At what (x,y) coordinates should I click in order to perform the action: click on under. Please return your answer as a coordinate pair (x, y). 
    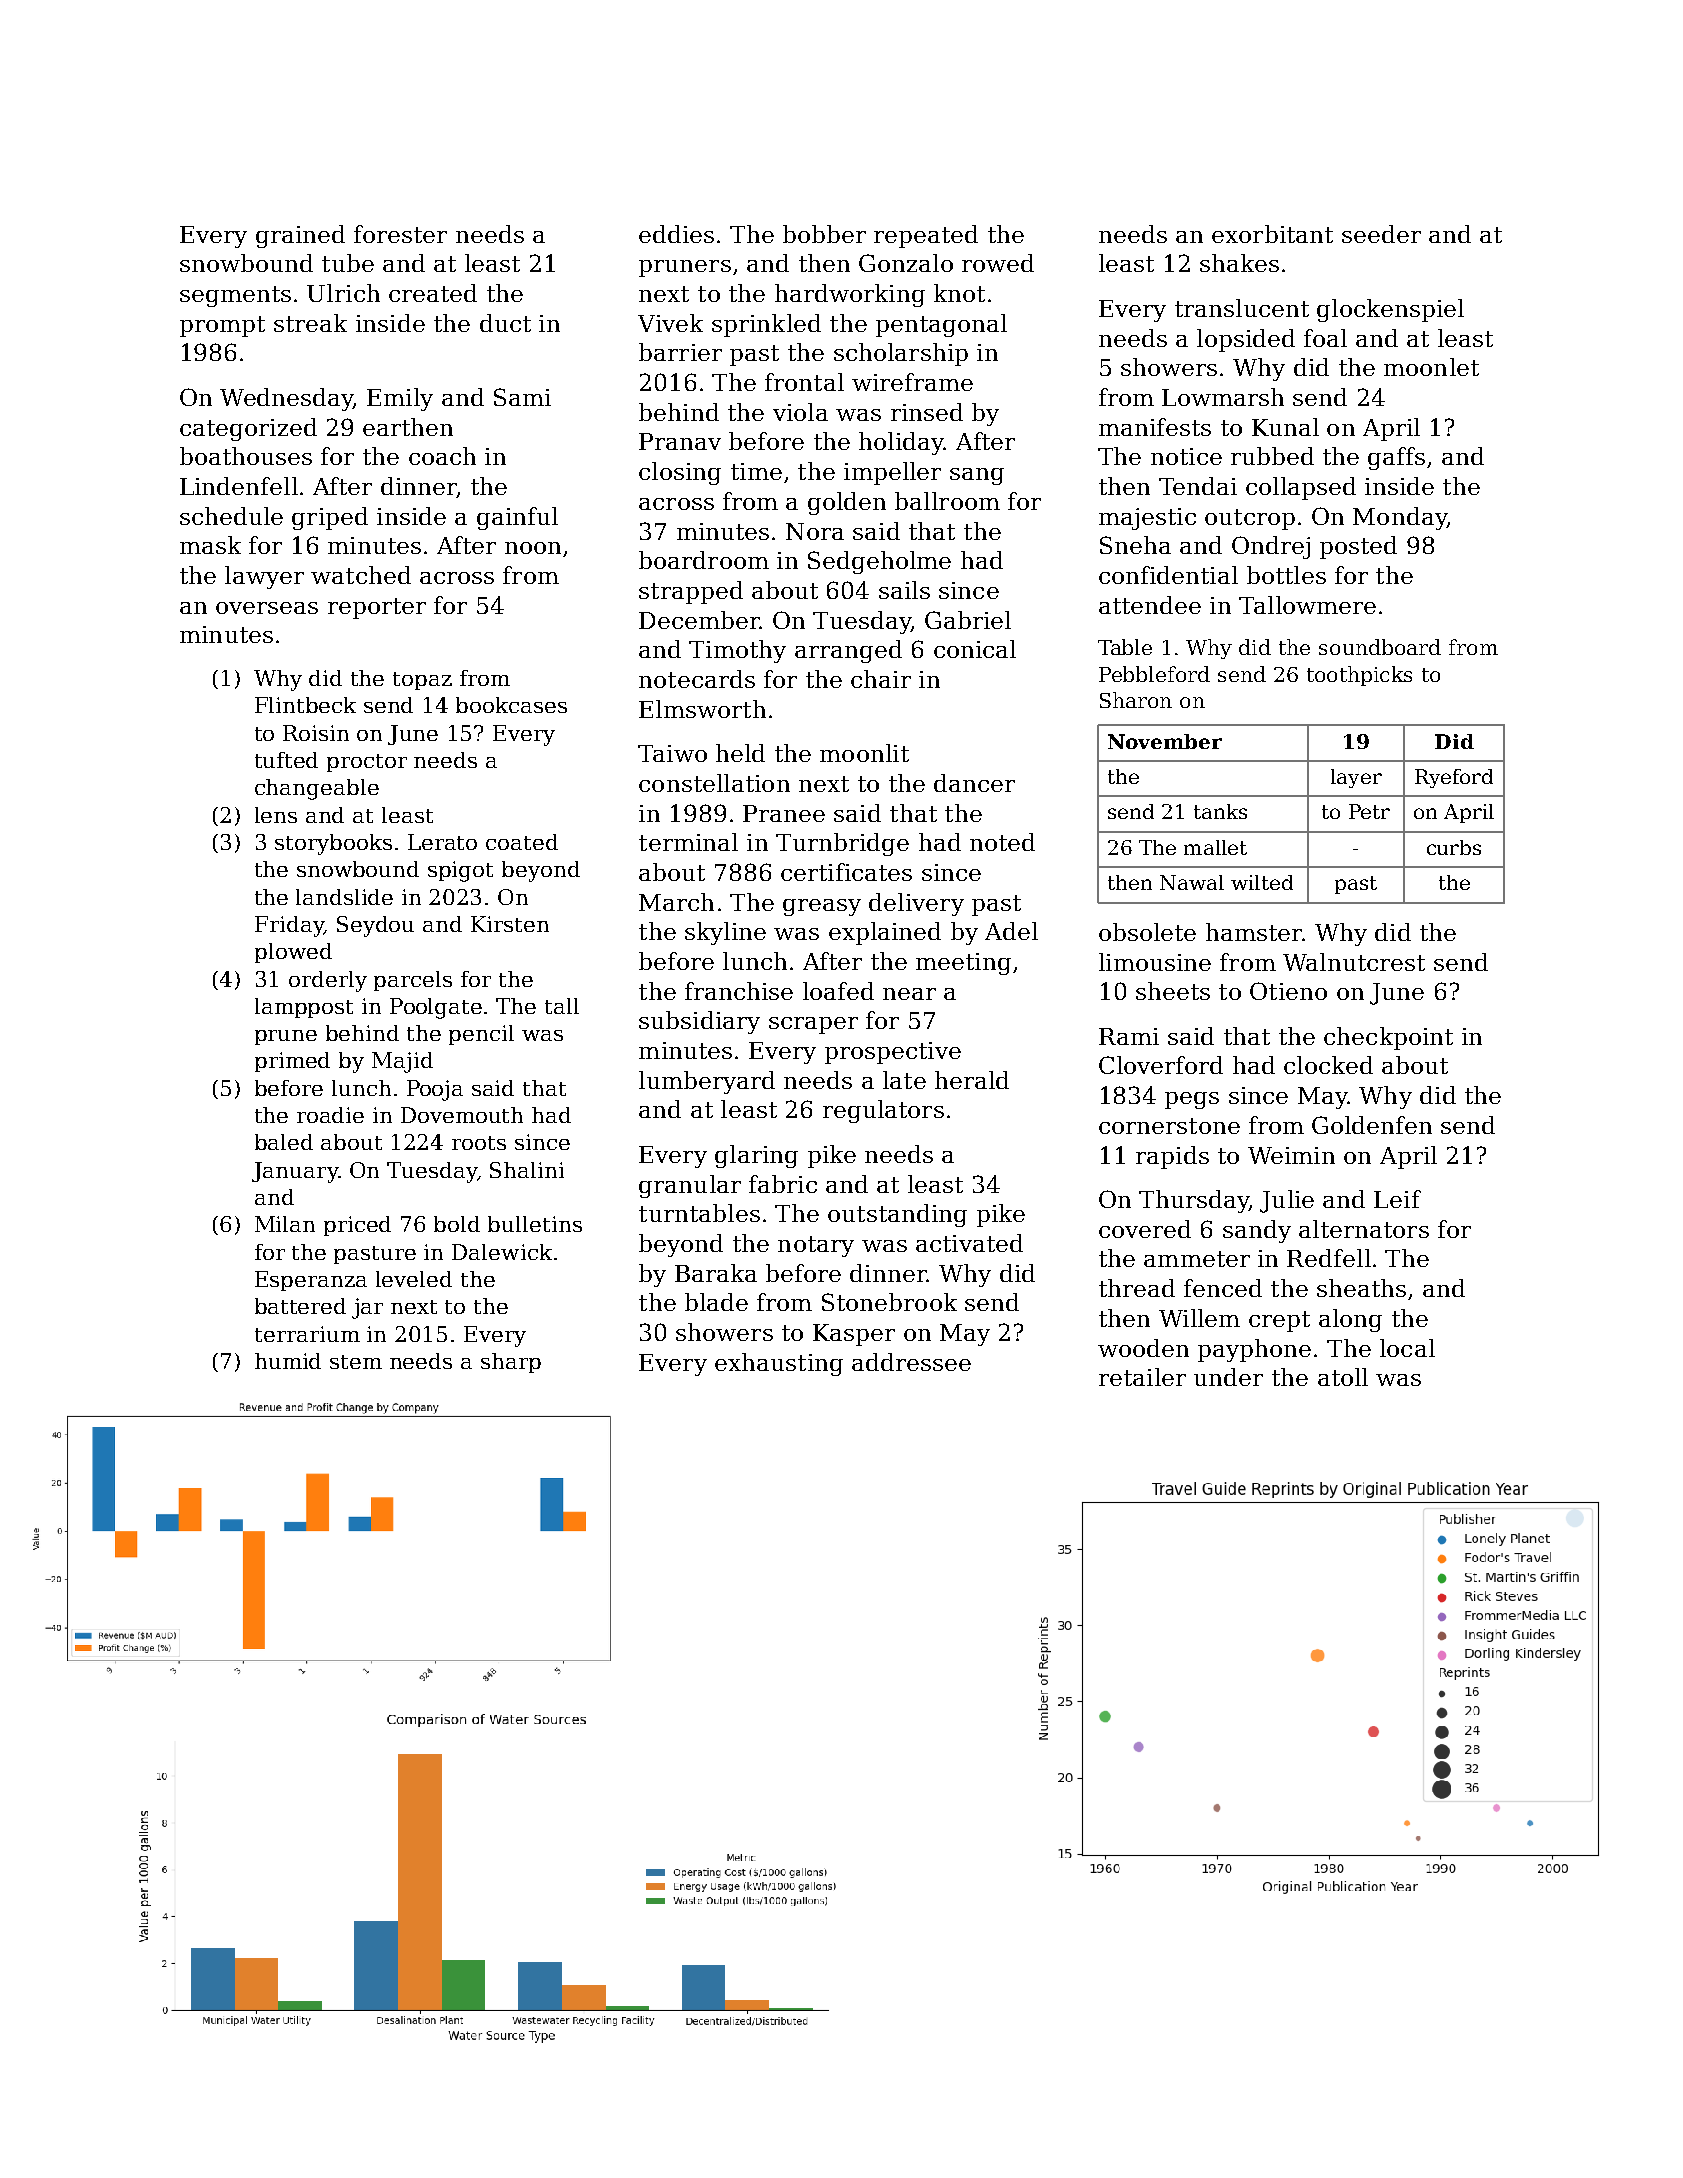
    Looking at the image, I should click on (1228, 1377).
